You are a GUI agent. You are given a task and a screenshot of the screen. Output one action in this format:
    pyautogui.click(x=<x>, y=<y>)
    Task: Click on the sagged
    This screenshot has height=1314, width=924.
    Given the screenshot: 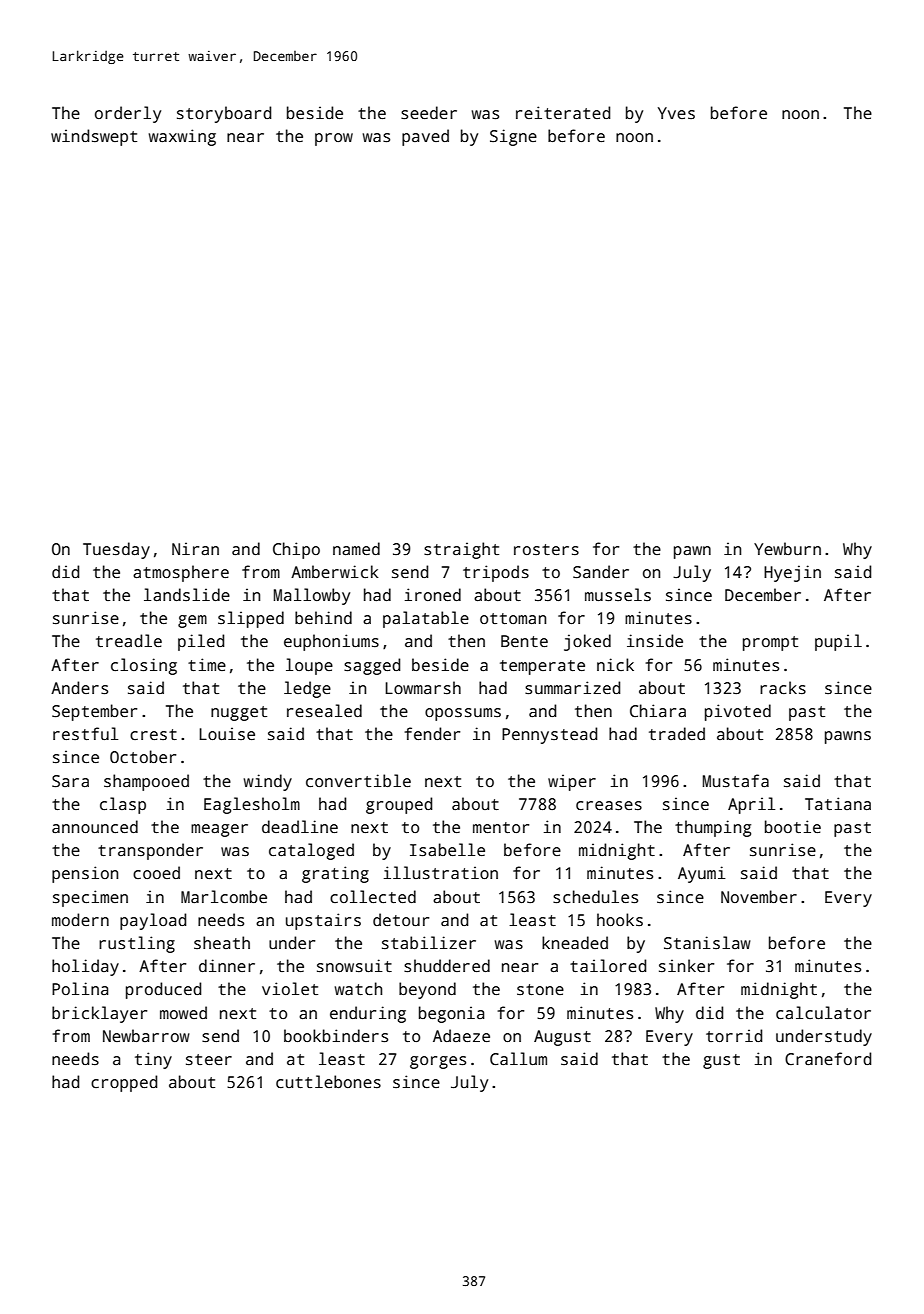 What is the action you would take?
    pyautogui.click(x=372, y=666)
